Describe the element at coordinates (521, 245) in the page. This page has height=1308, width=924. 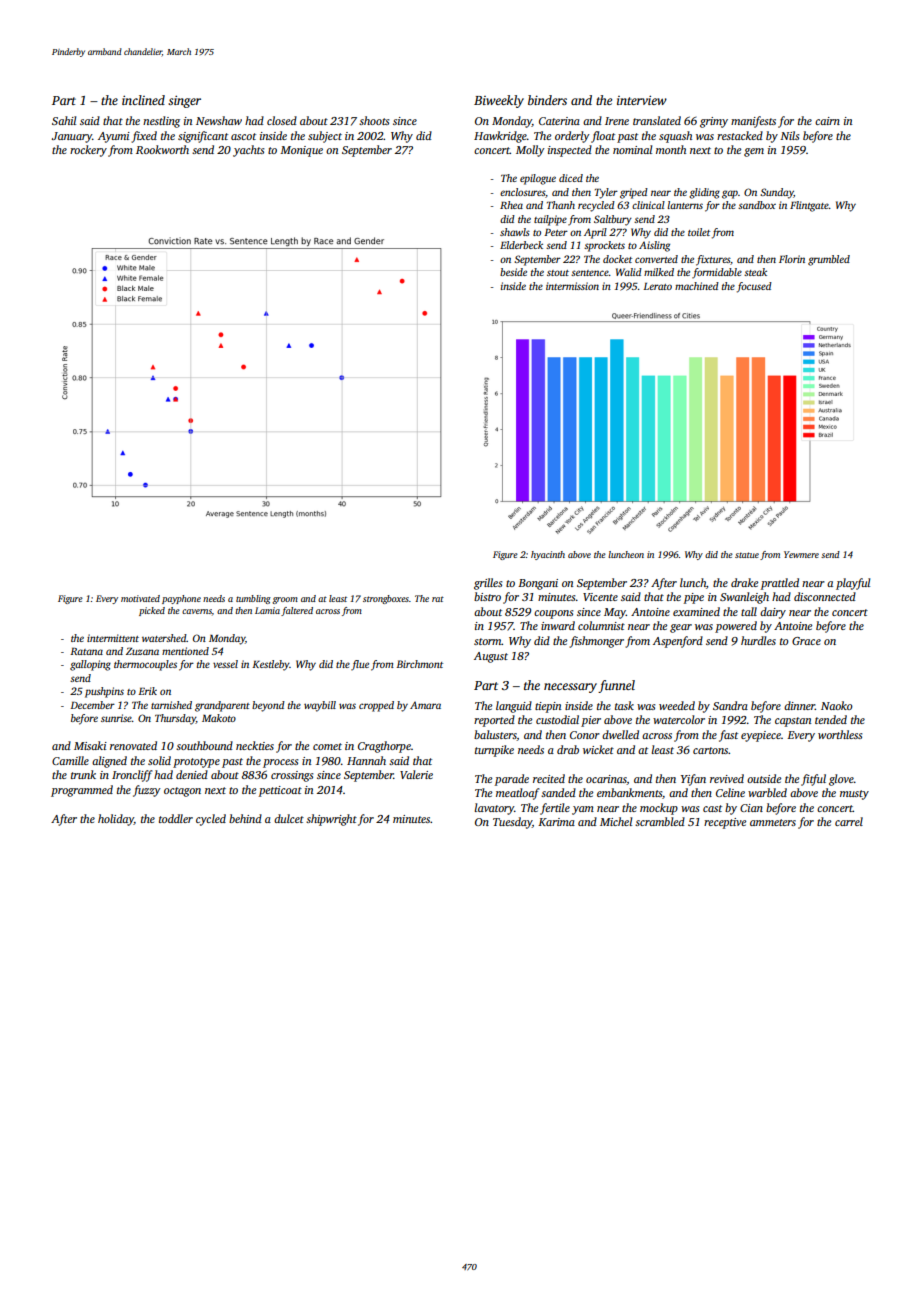
I see `Elderbeck` at that location.
